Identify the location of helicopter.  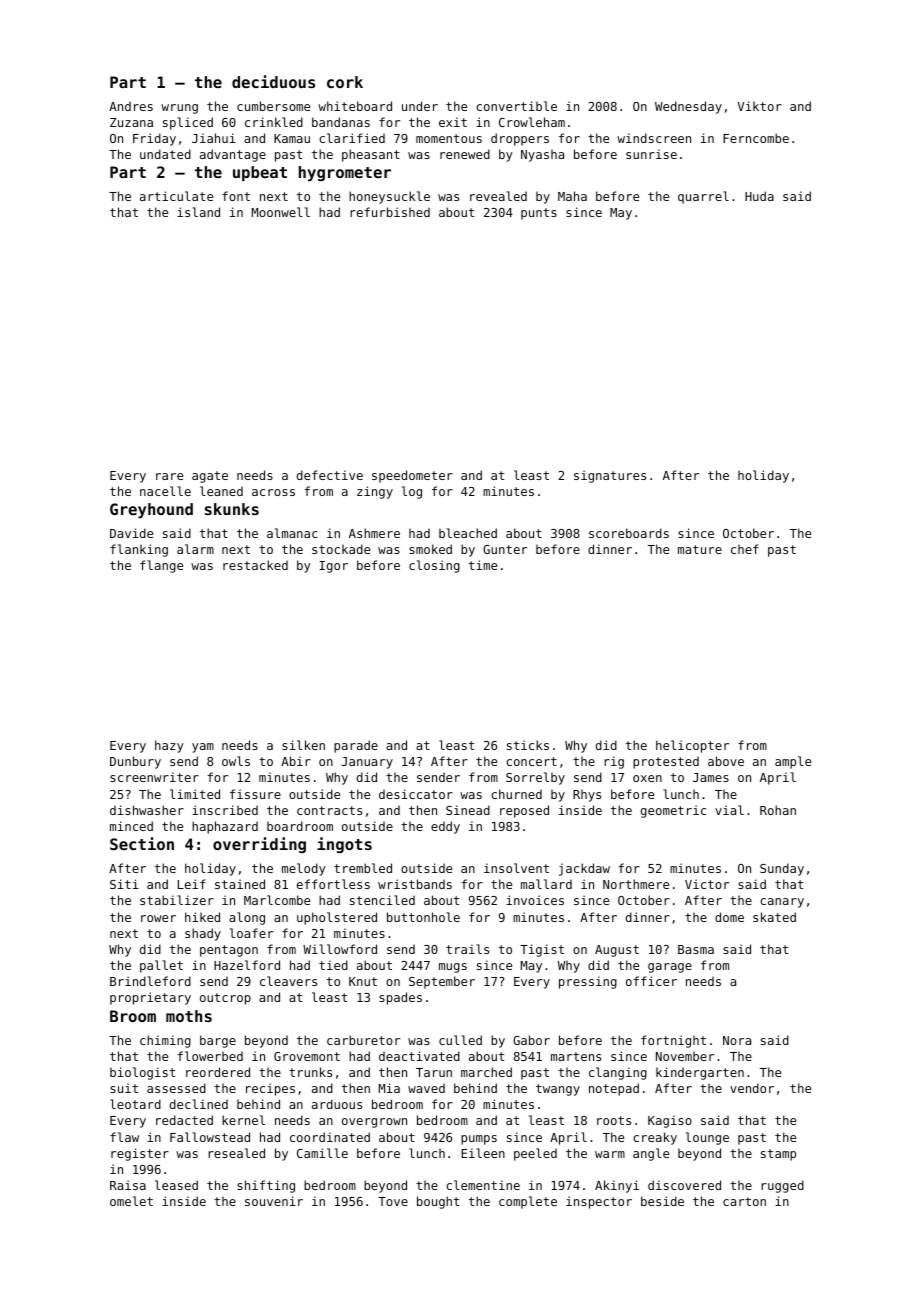
(692, 746).
